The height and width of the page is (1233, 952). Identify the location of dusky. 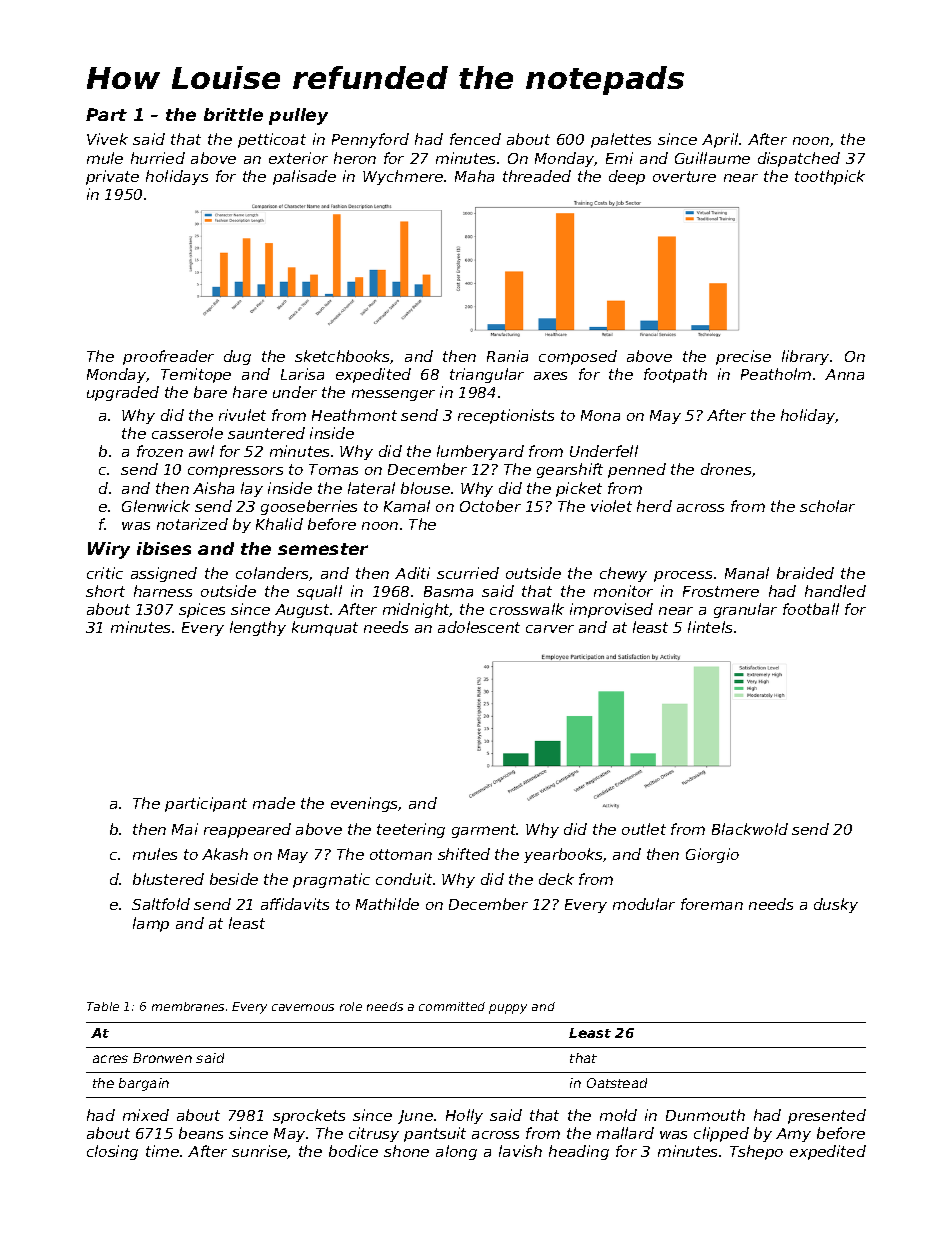
(836, 905).
